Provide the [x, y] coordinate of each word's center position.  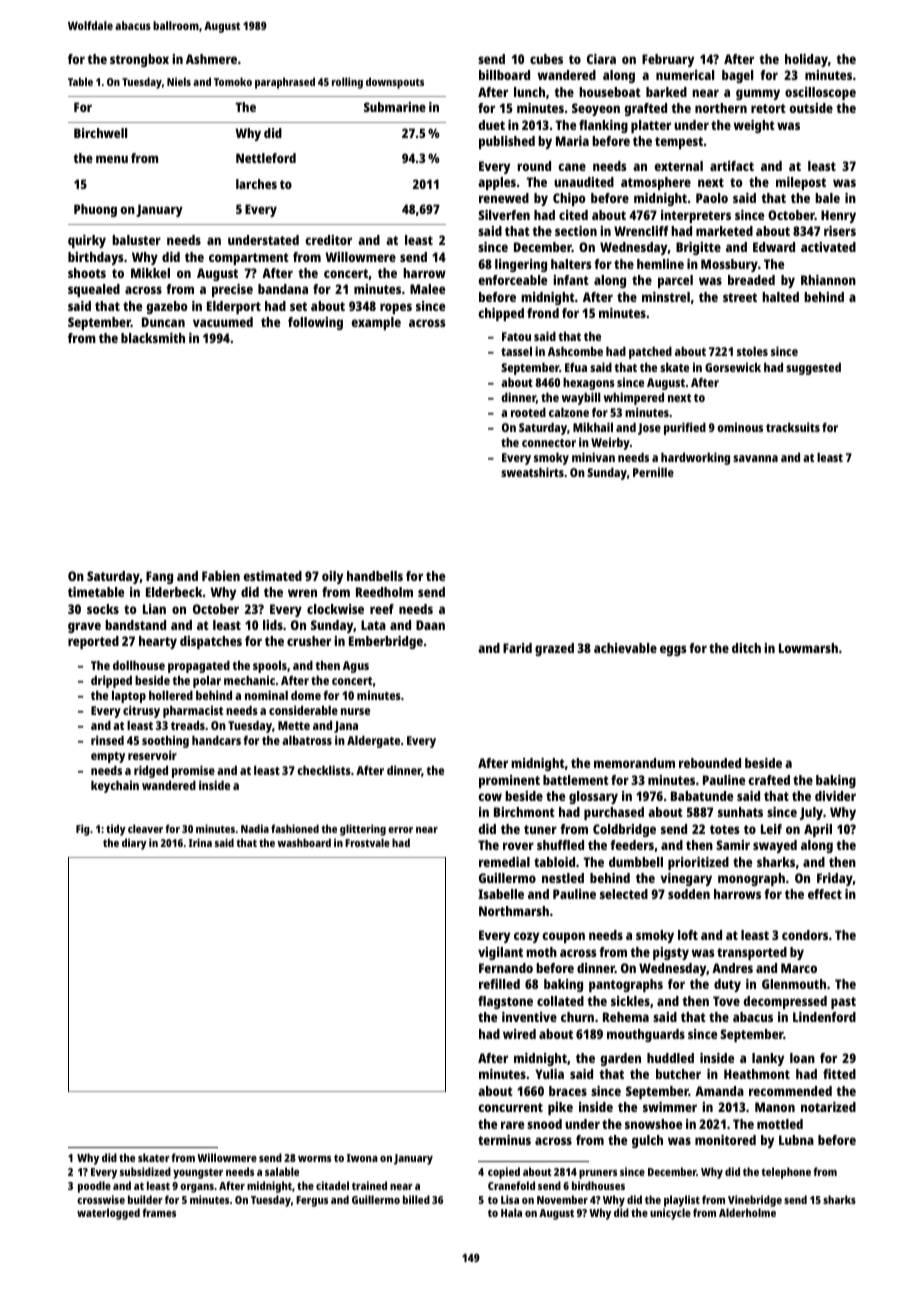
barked [666, 92]
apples [497, 183]
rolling [347, 83]
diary [134, 844]
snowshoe [653, 1124]
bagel [737, 76]
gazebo [167, 307]
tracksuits [793, 427]
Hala [511, 1212]
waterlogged [108, 1214]
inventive [529, 1017]
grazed [554, 649]
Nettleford [266, 158]
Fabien [221, 576]
